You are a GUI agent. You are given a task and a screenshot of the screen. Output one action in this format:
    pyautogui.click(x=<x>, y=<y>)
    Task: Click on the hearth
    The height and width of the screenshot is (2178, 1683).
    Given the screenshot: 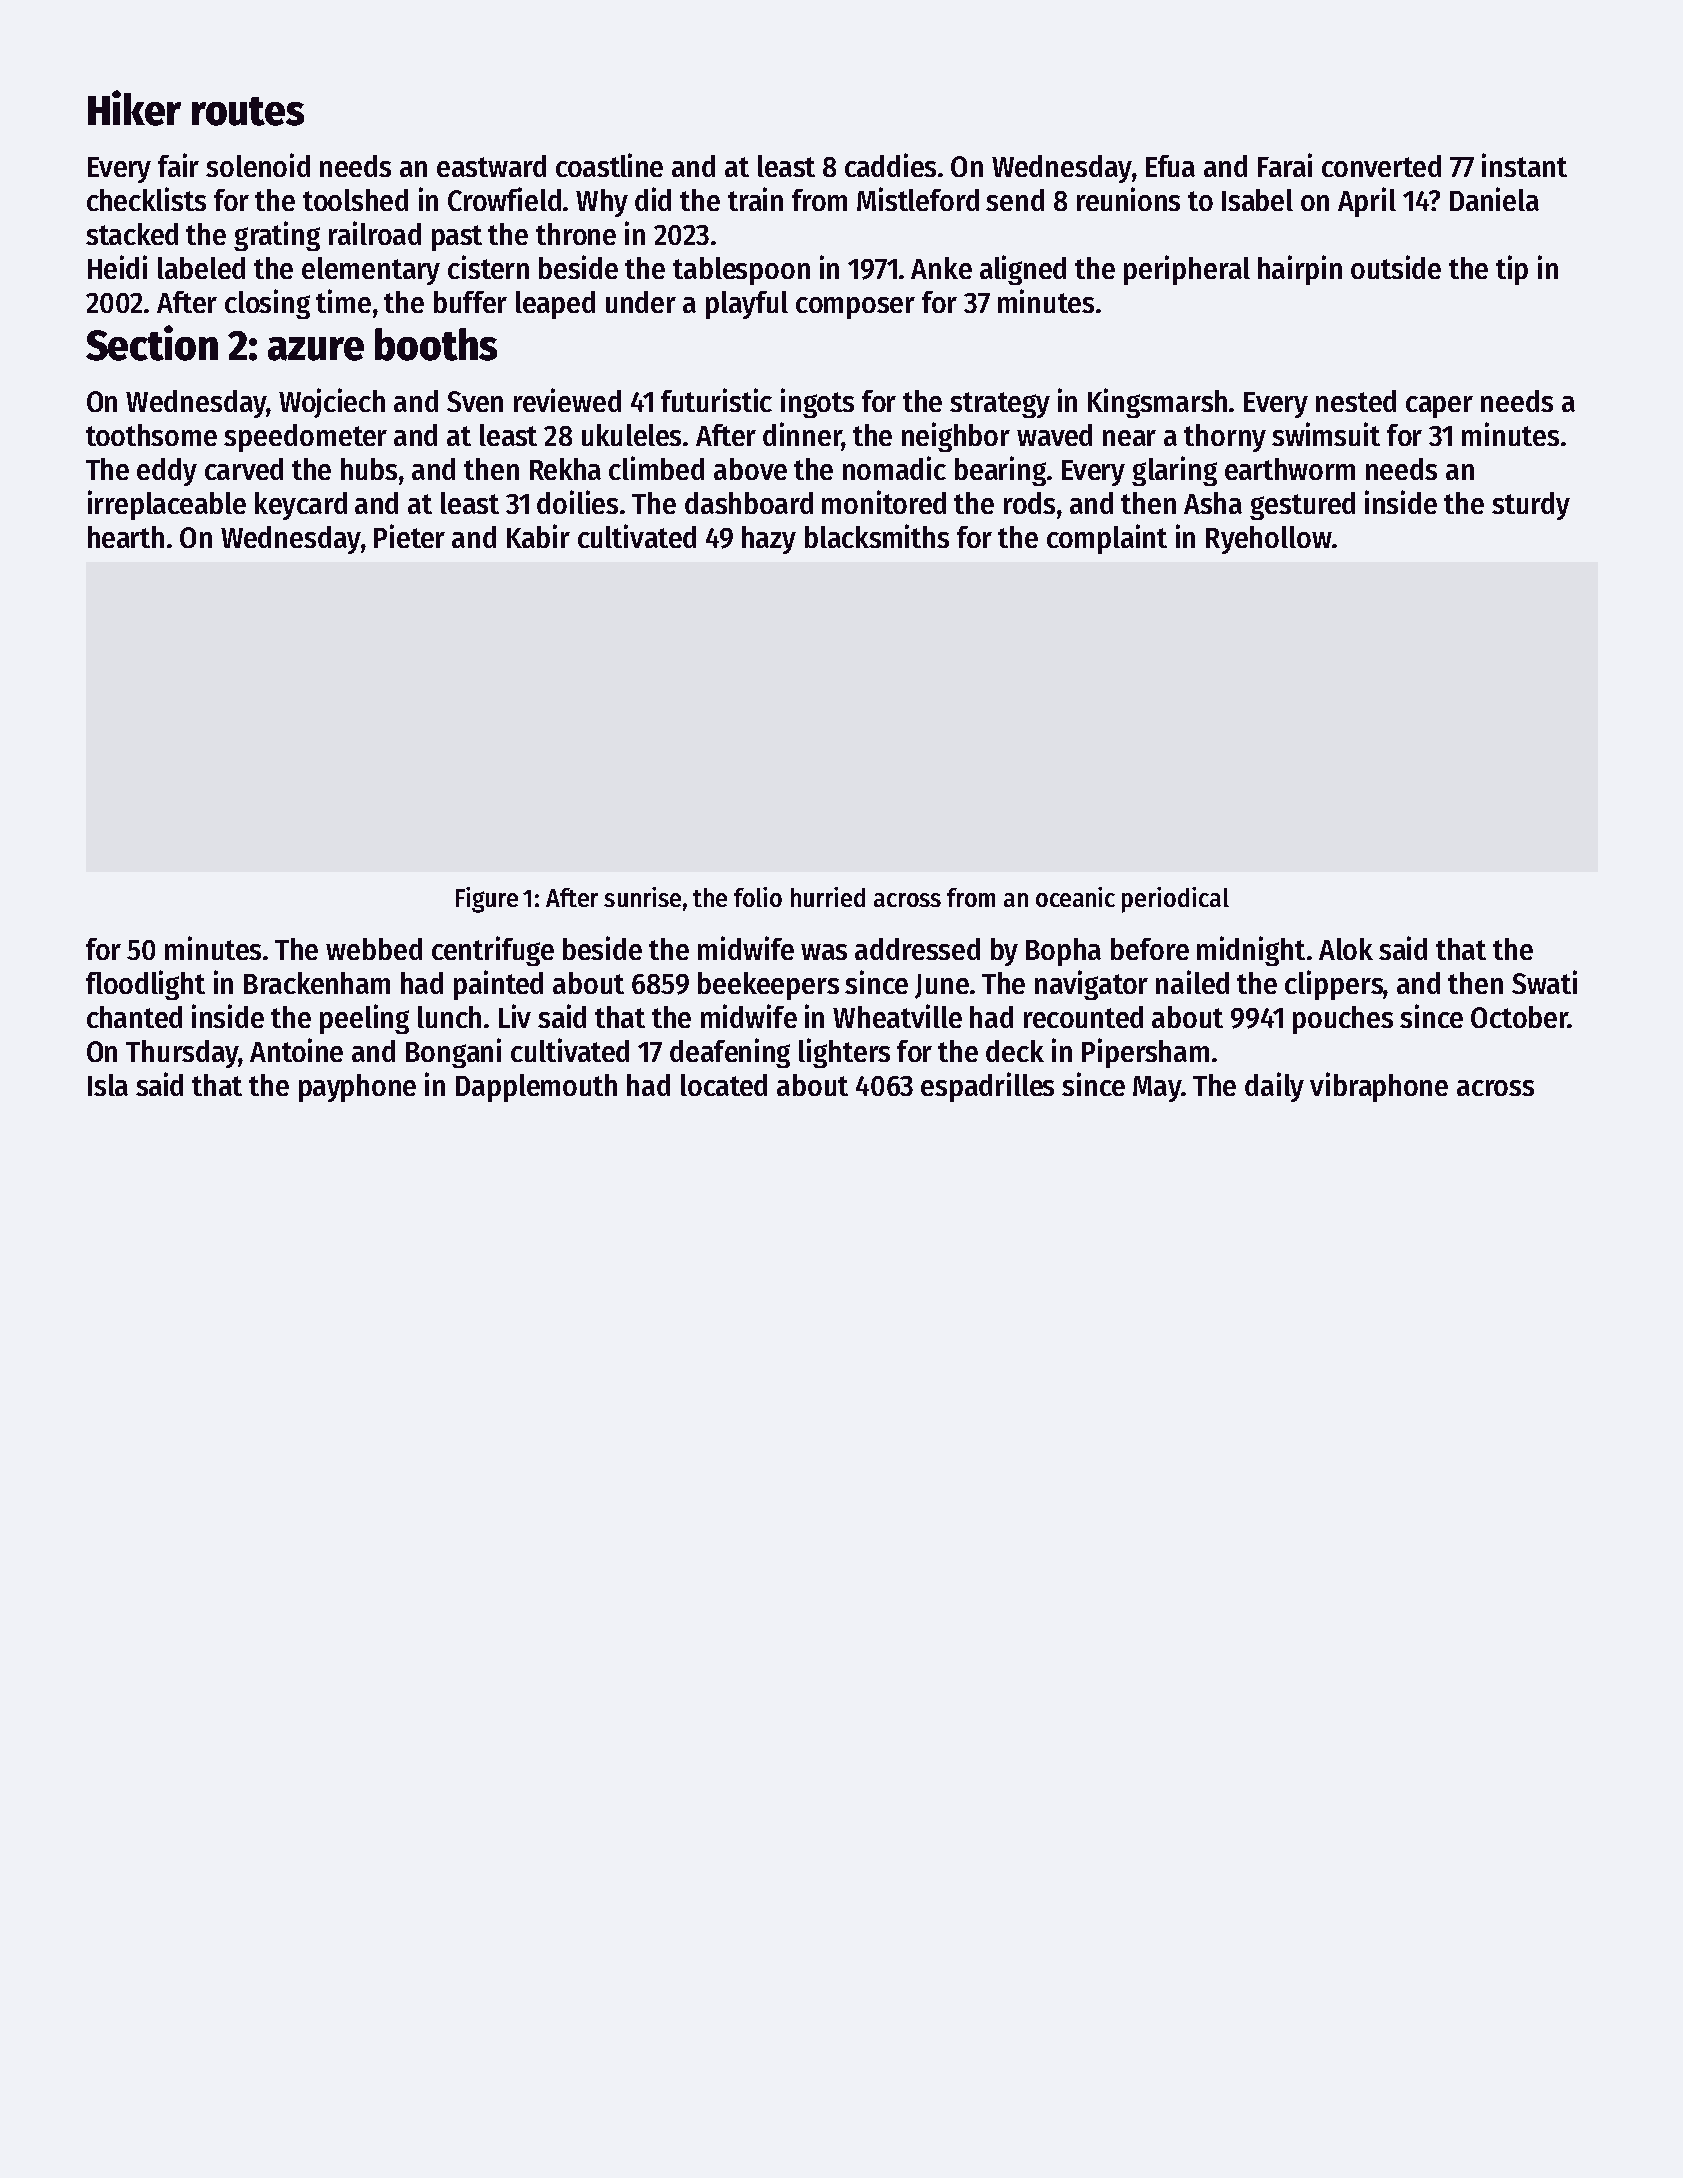 What is the action you would take?
    pyautogui.click(x=126, y=537)
